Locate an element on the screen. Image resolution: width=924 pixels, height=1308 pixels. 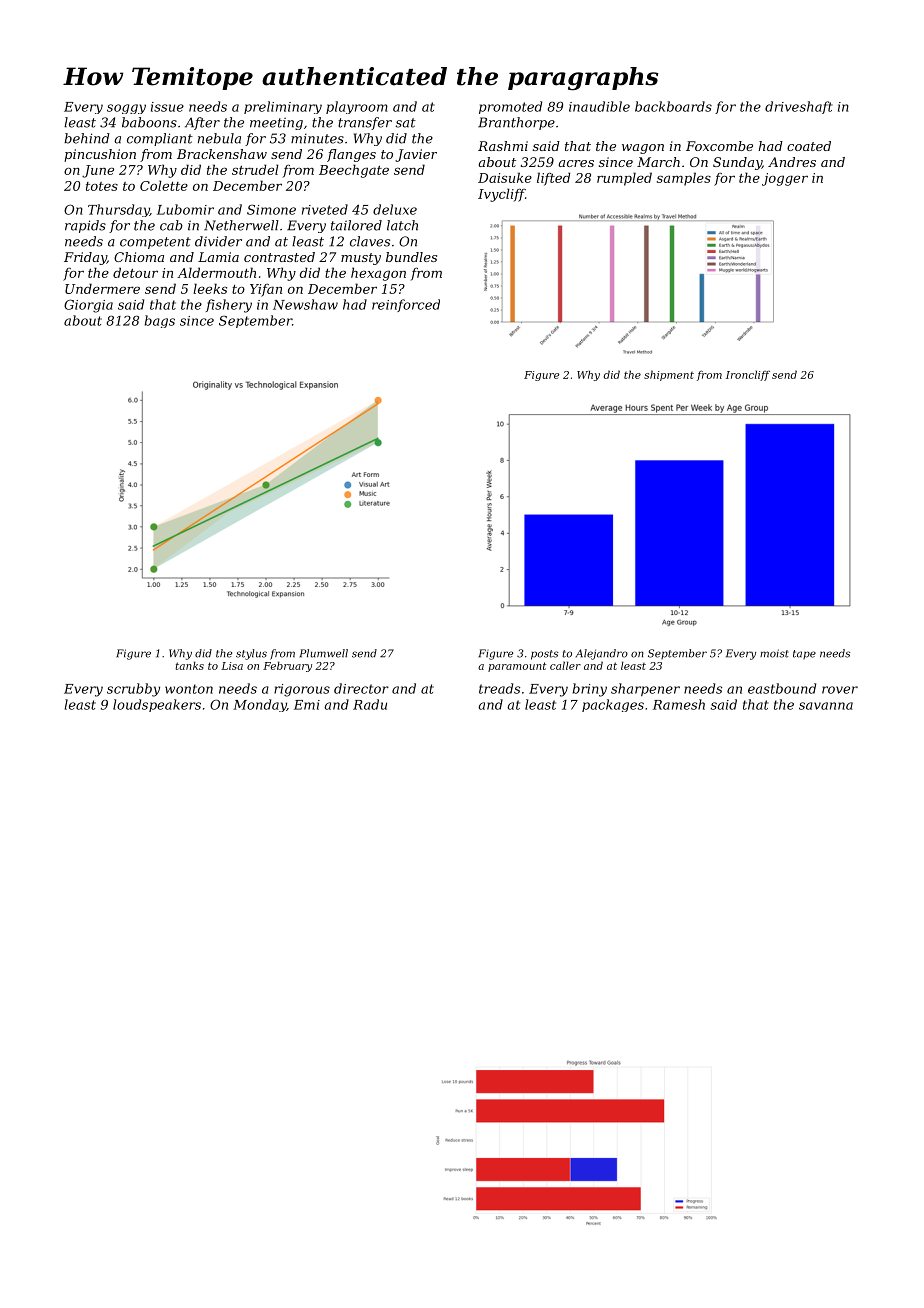
savanna is located at coordinates (826, 706).
